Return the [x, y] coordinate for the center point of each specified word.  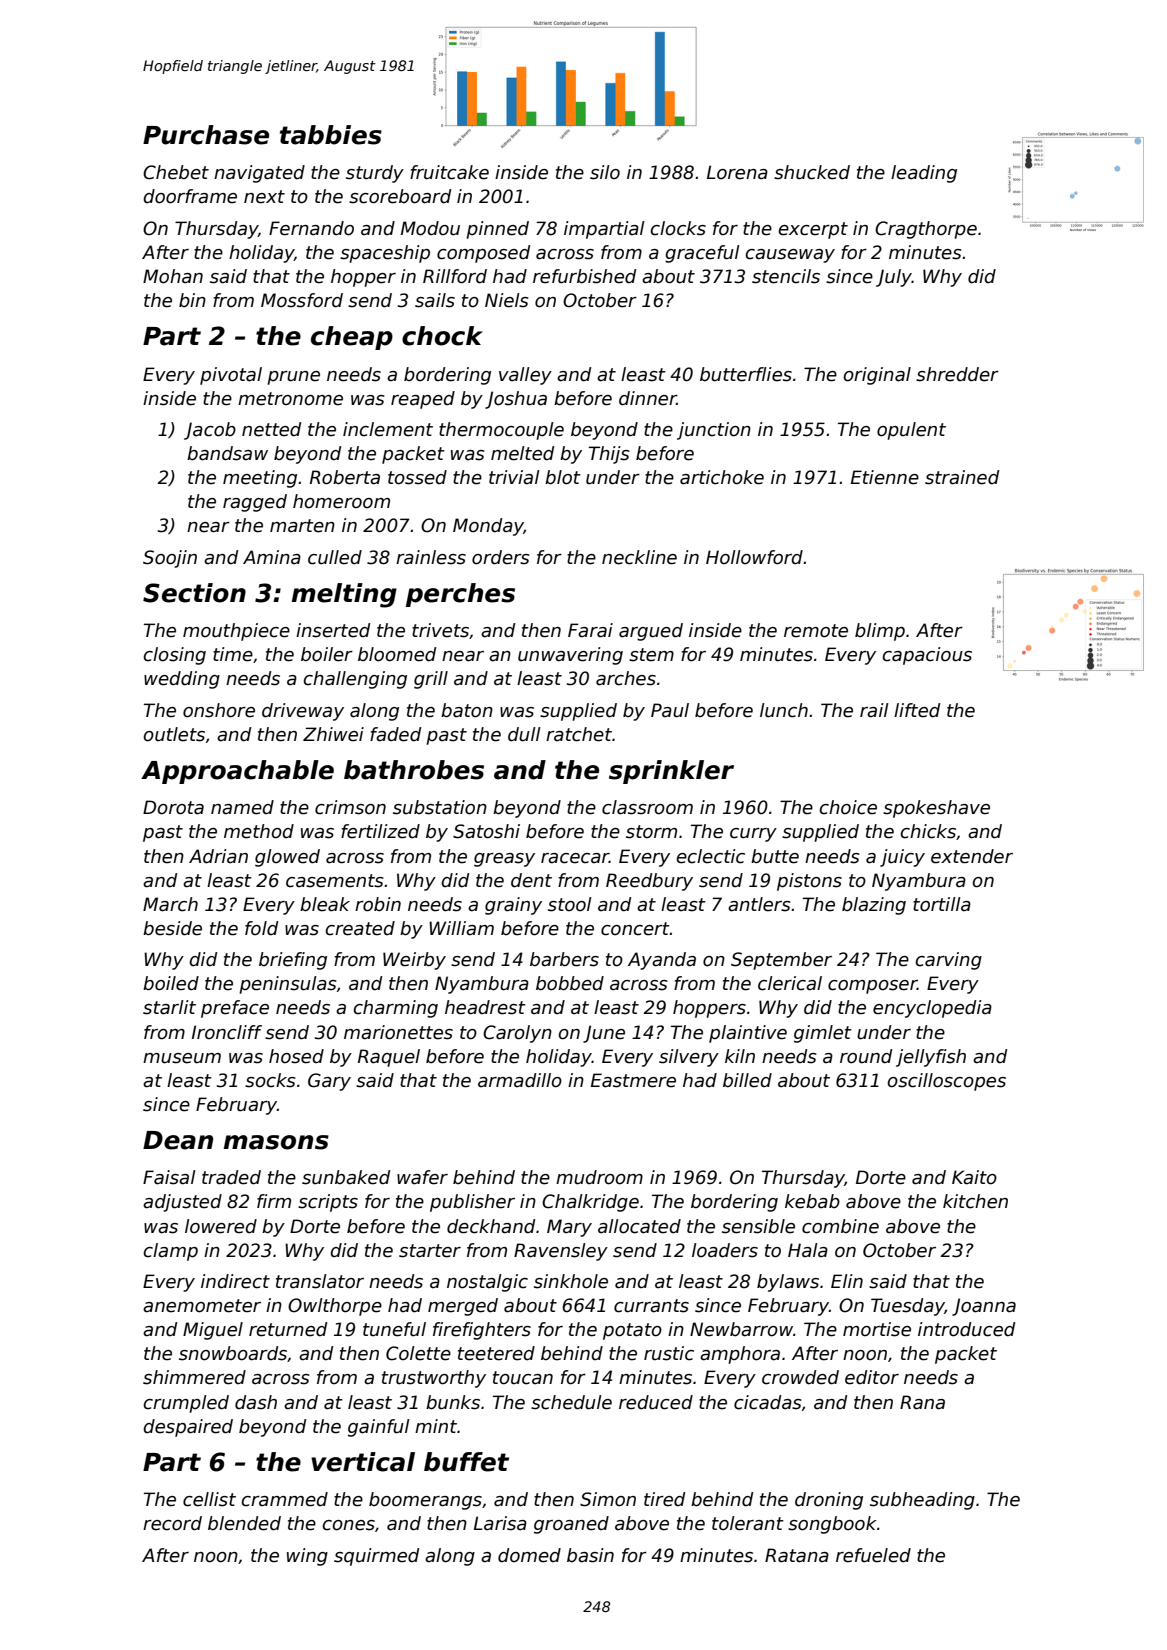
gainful [379, 1428]
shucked [812, 172]
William [461, 928]
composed [483, 254]
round [866, 1056]
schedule [571, 1402]
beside [172, 928]
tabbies [331, 135]
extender [972, 856]
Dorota [173, 807]
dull [524, 734]
